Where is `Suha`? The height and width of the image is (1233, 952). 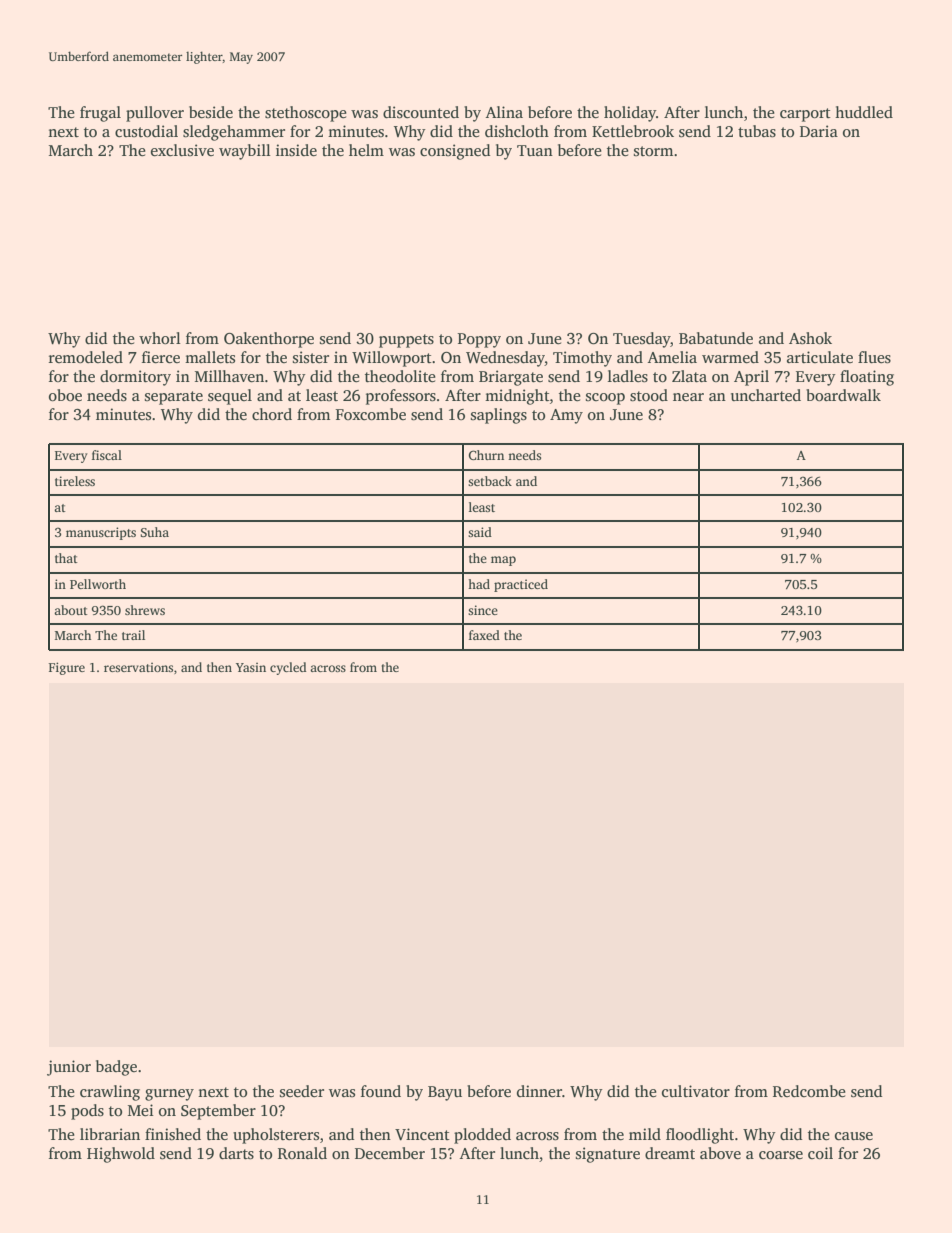
Suha is located at coordinates (154, 532).
